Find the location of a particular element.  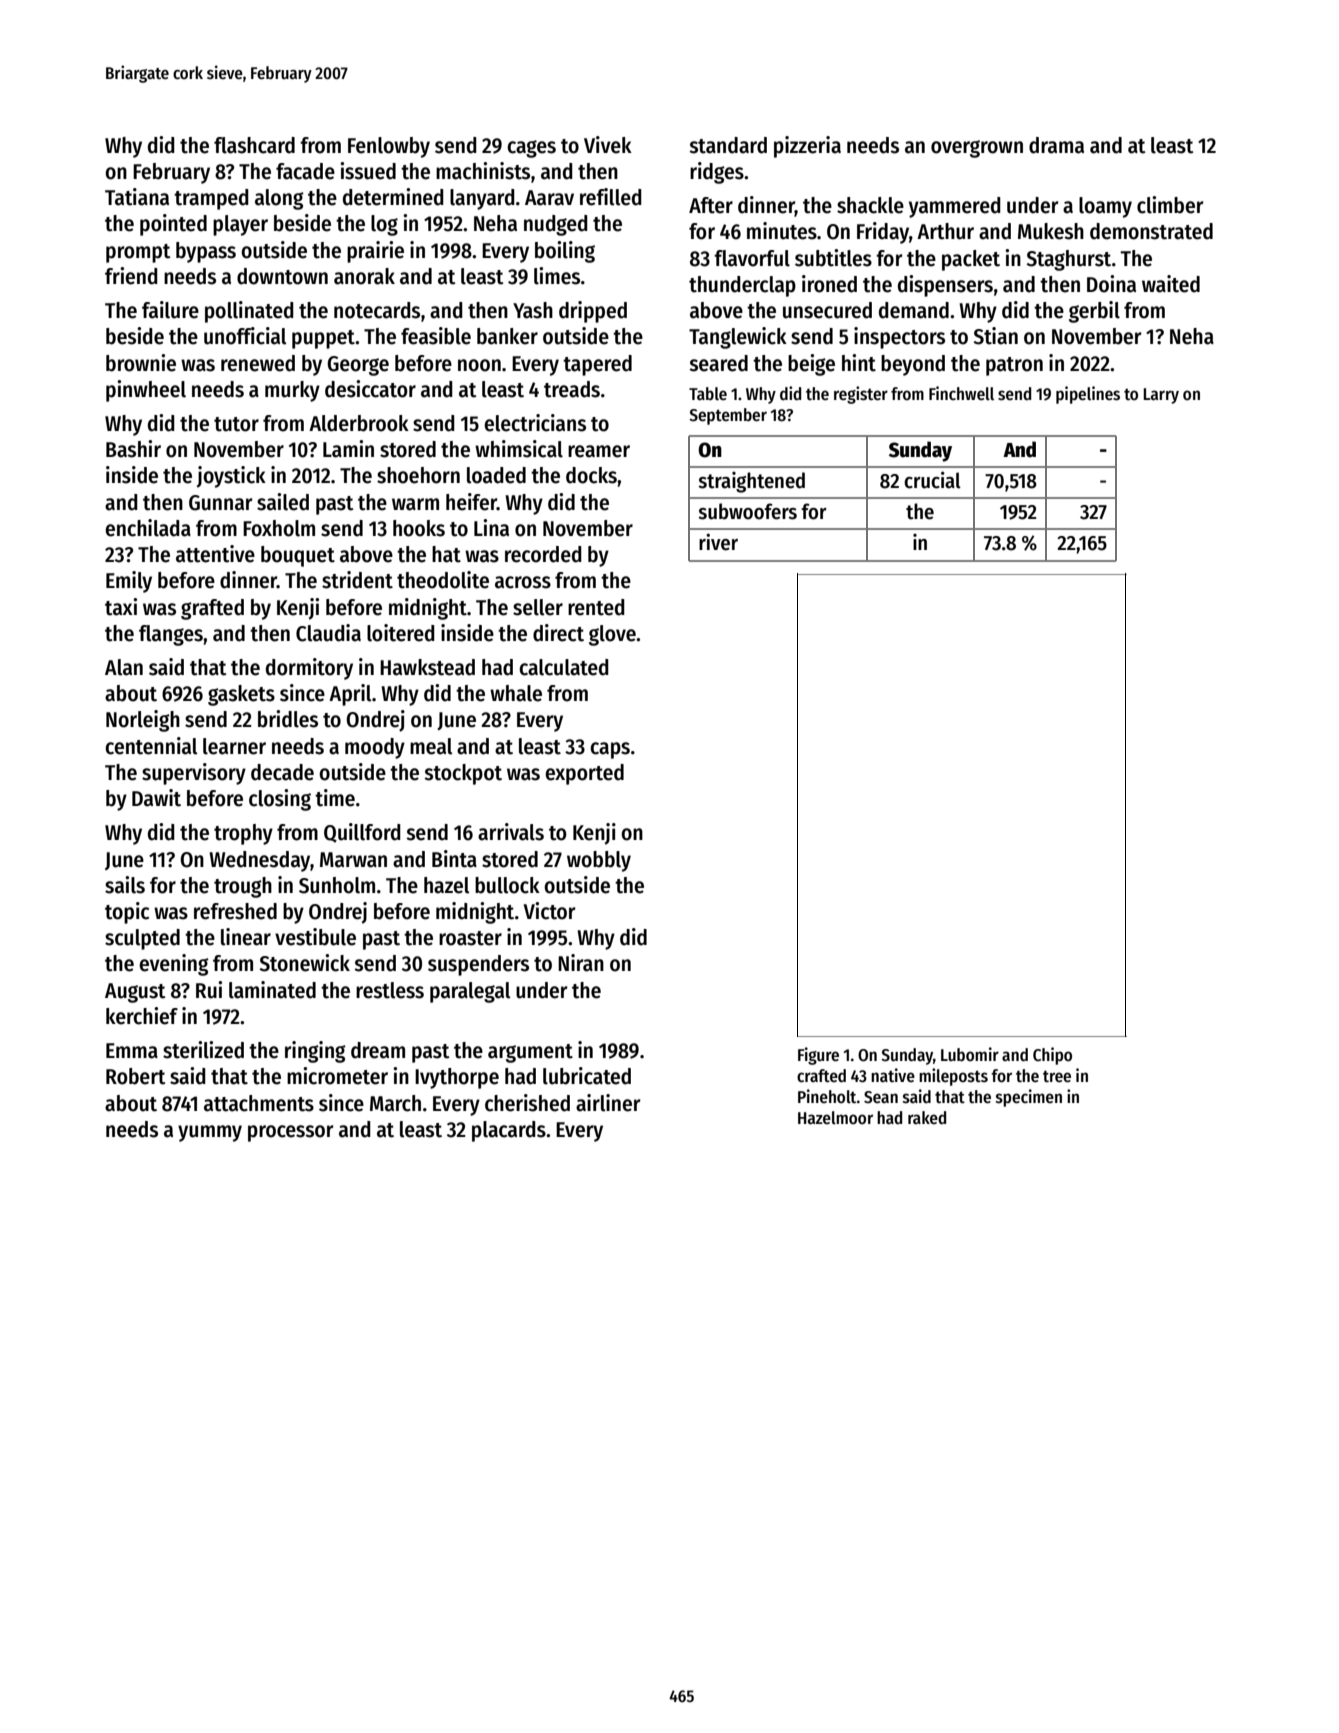

Chipo is located at coordinates (1052, 1056).
